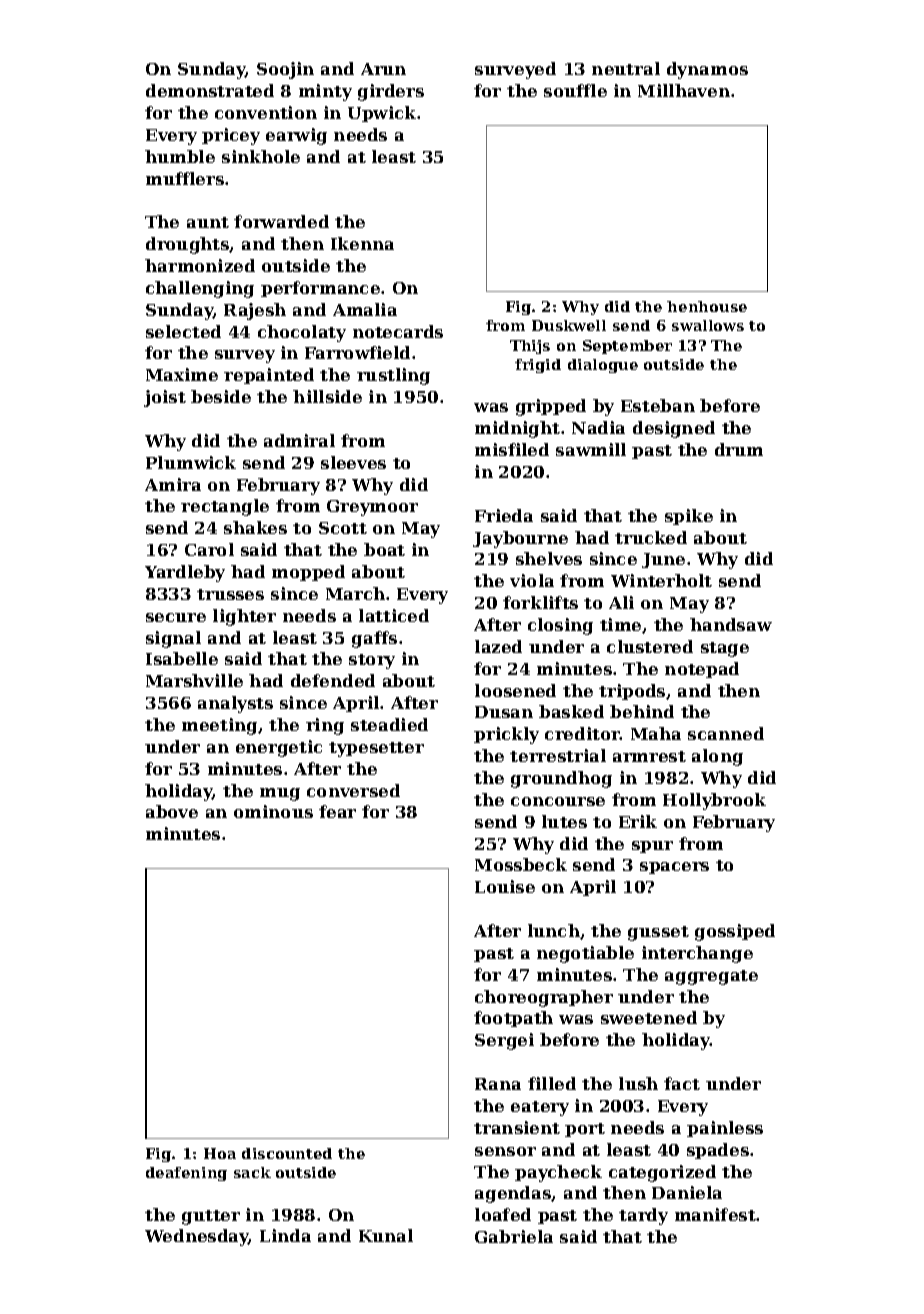 This screenshot has width=924, height=1314. What do you see at coordinates (582, 733) in the screenshot?
I see `creditor` at bounding box center [582, 733].
